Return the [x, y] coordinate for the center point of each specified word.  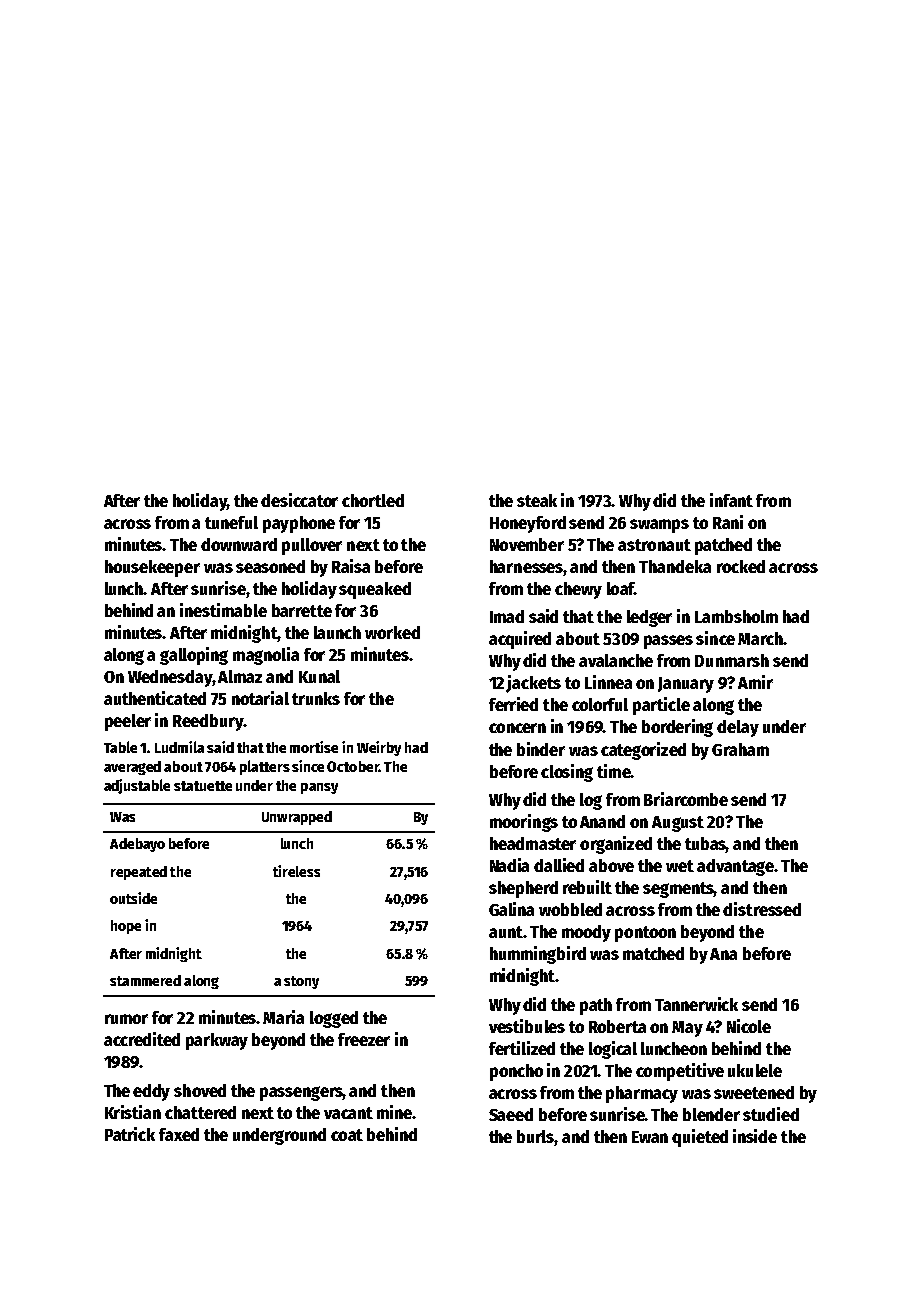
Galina [511, 909]
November [527, 544]
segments [679, 890]
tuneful [231, 522]
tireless [296, 871]
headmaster [533, 843]
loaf [621, 588]
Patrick [130, 1134]
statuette [203, 786]
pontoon [645, 934]
